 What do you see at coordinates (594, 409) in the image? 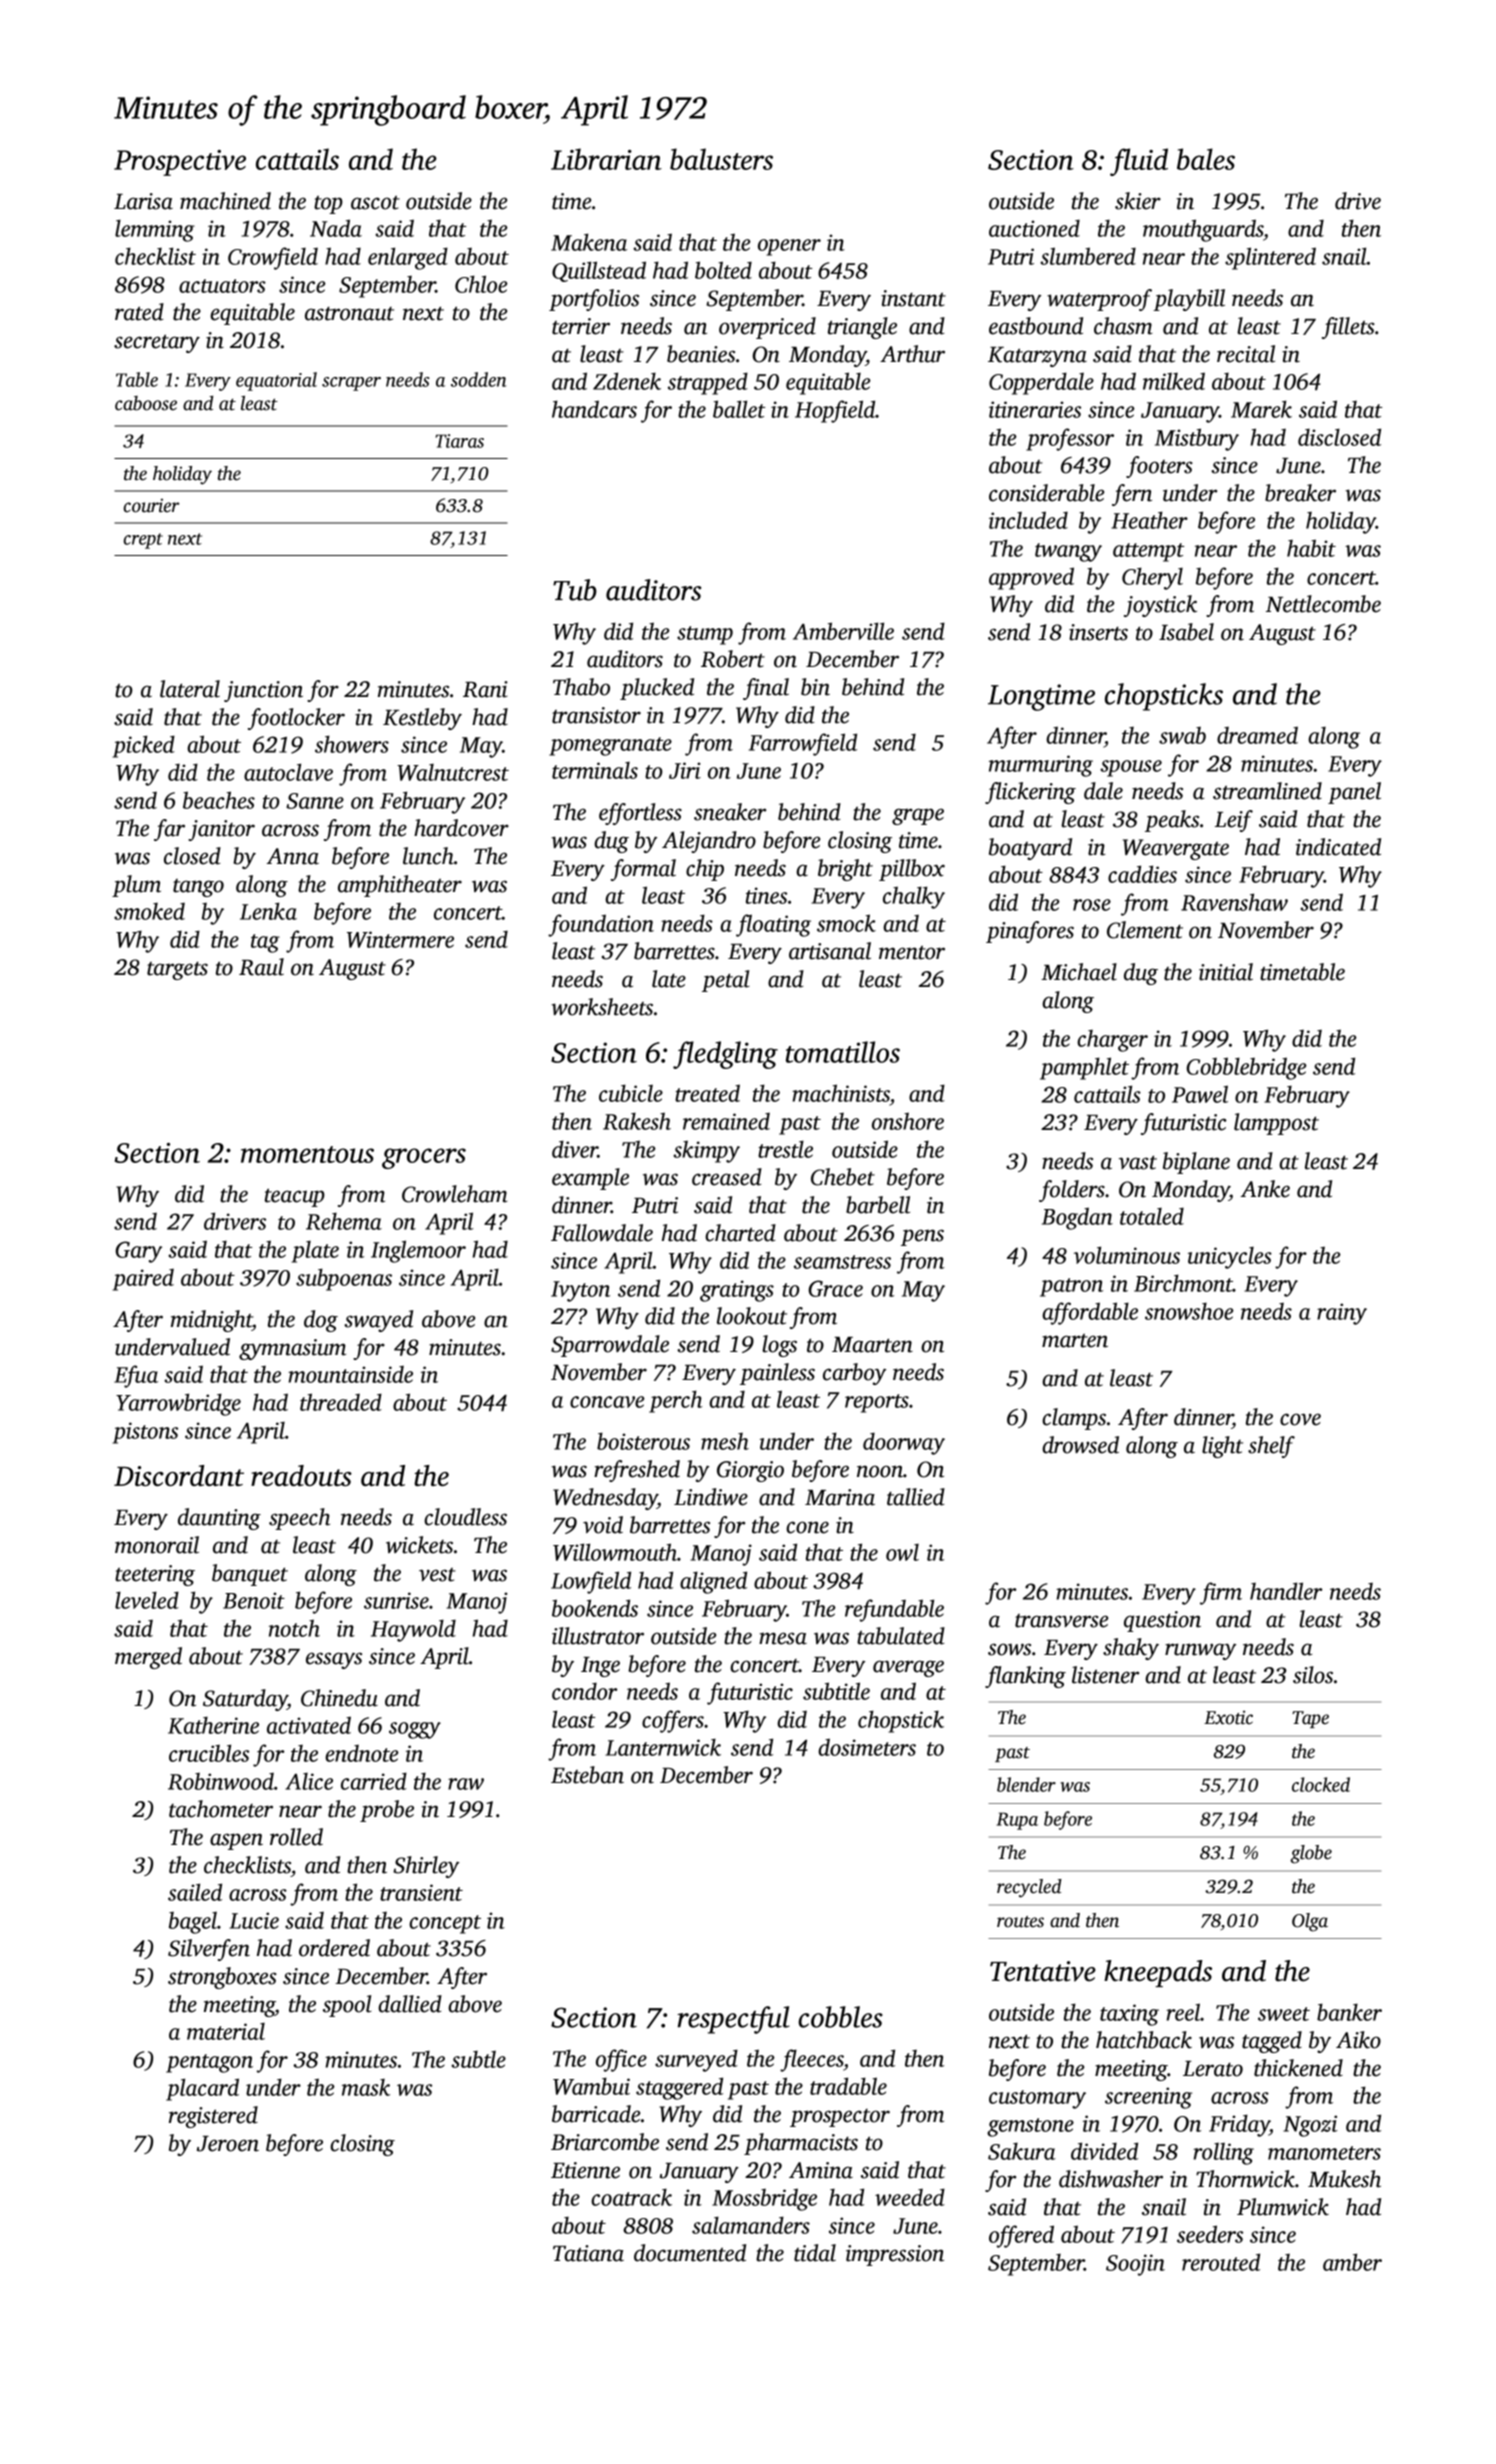
I see `handcars` at bounding box center [594, 409].
